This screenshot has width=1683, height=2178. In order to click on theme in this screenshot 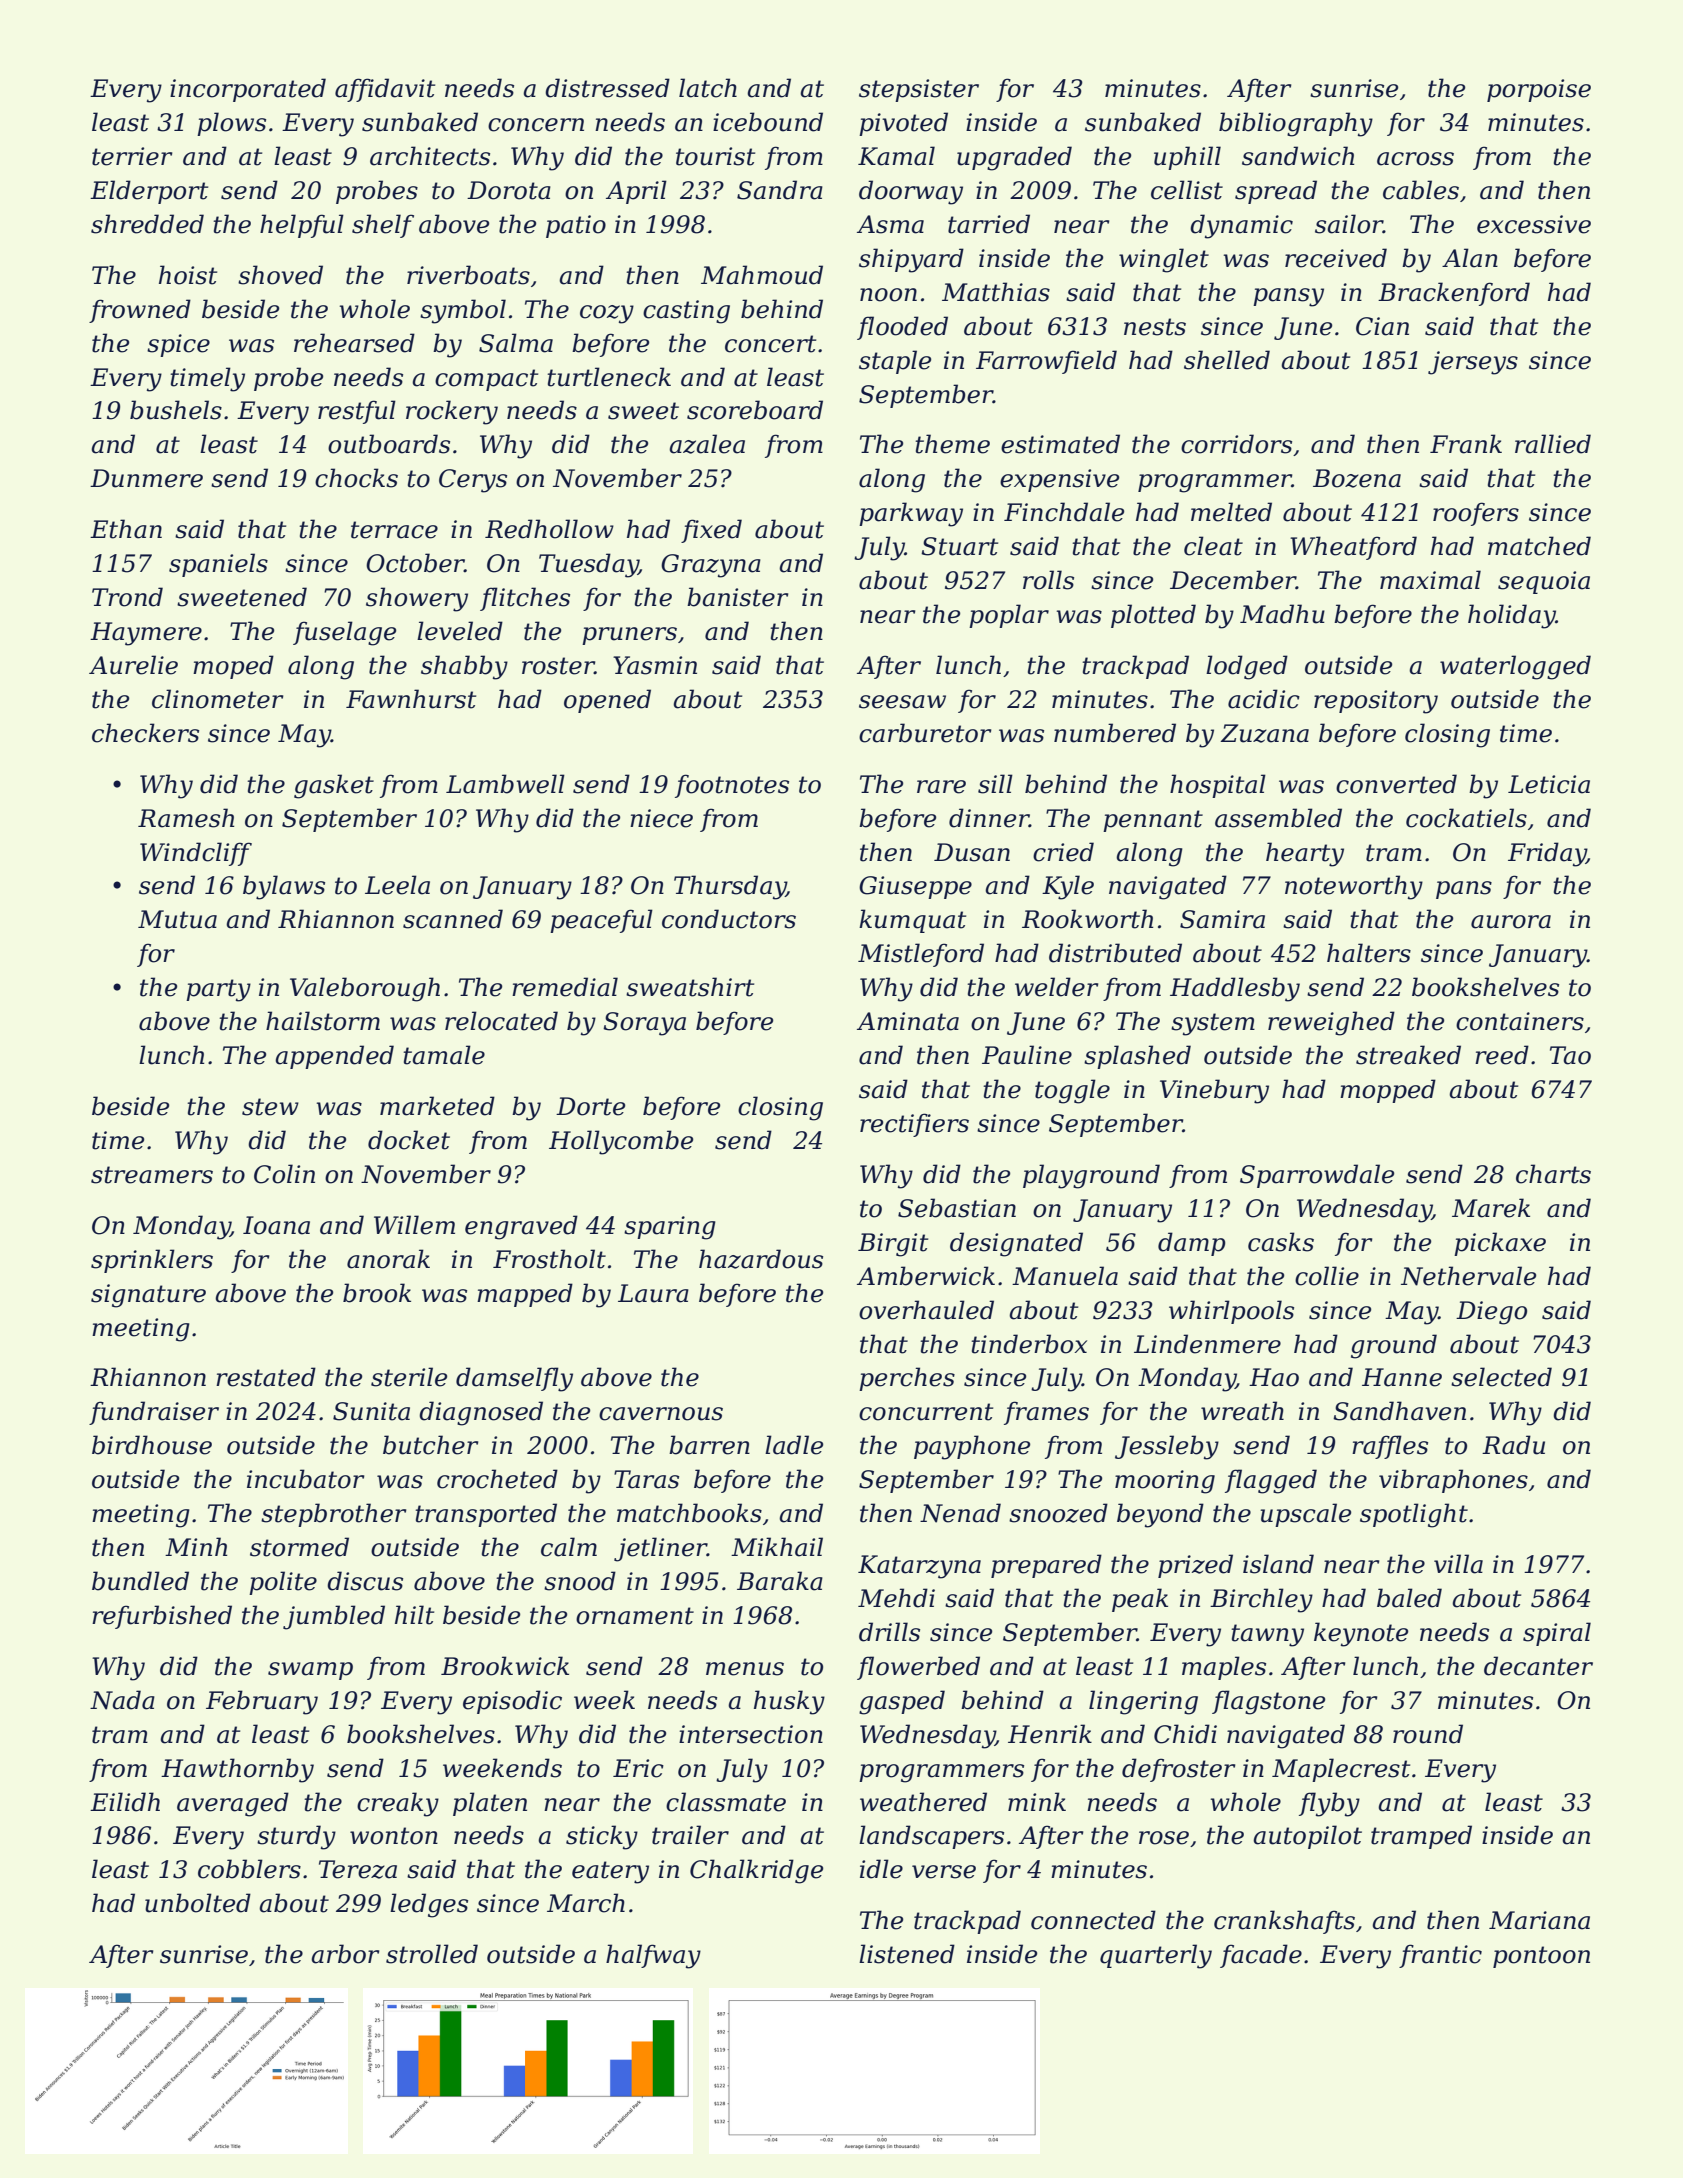, I will do `click(952, 444)`.
